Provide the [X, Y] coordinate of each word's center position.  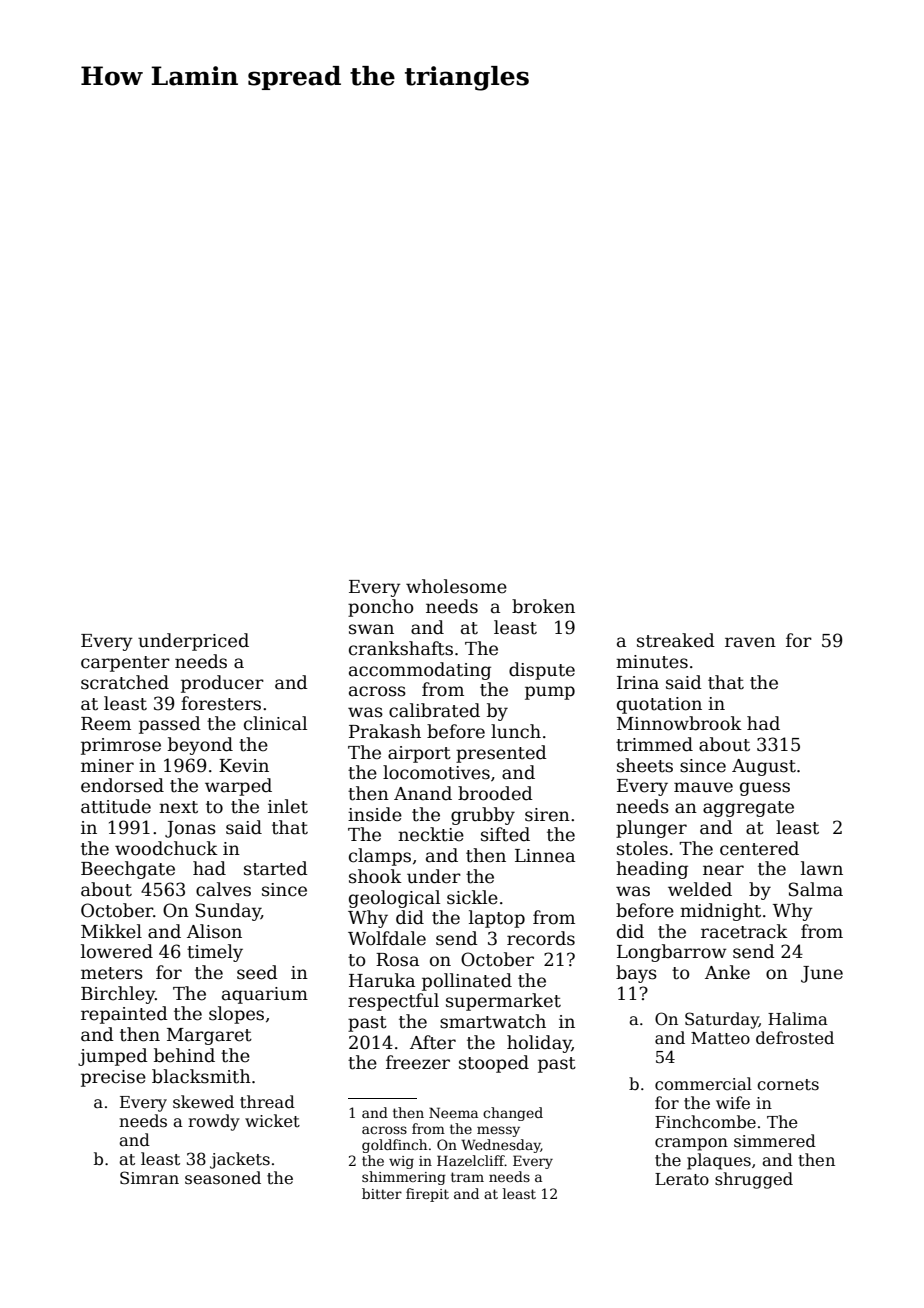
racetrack [744, 931]
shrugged [754, 1180]
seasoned [223, 1178]
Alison [214, 931]
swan [371, 629]
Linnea [545, 856]
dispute [542, 671]
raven [750, 642]
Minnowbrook [679, 723]
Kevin [244, 766]
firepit [427, 1195]
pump [550, 693]
